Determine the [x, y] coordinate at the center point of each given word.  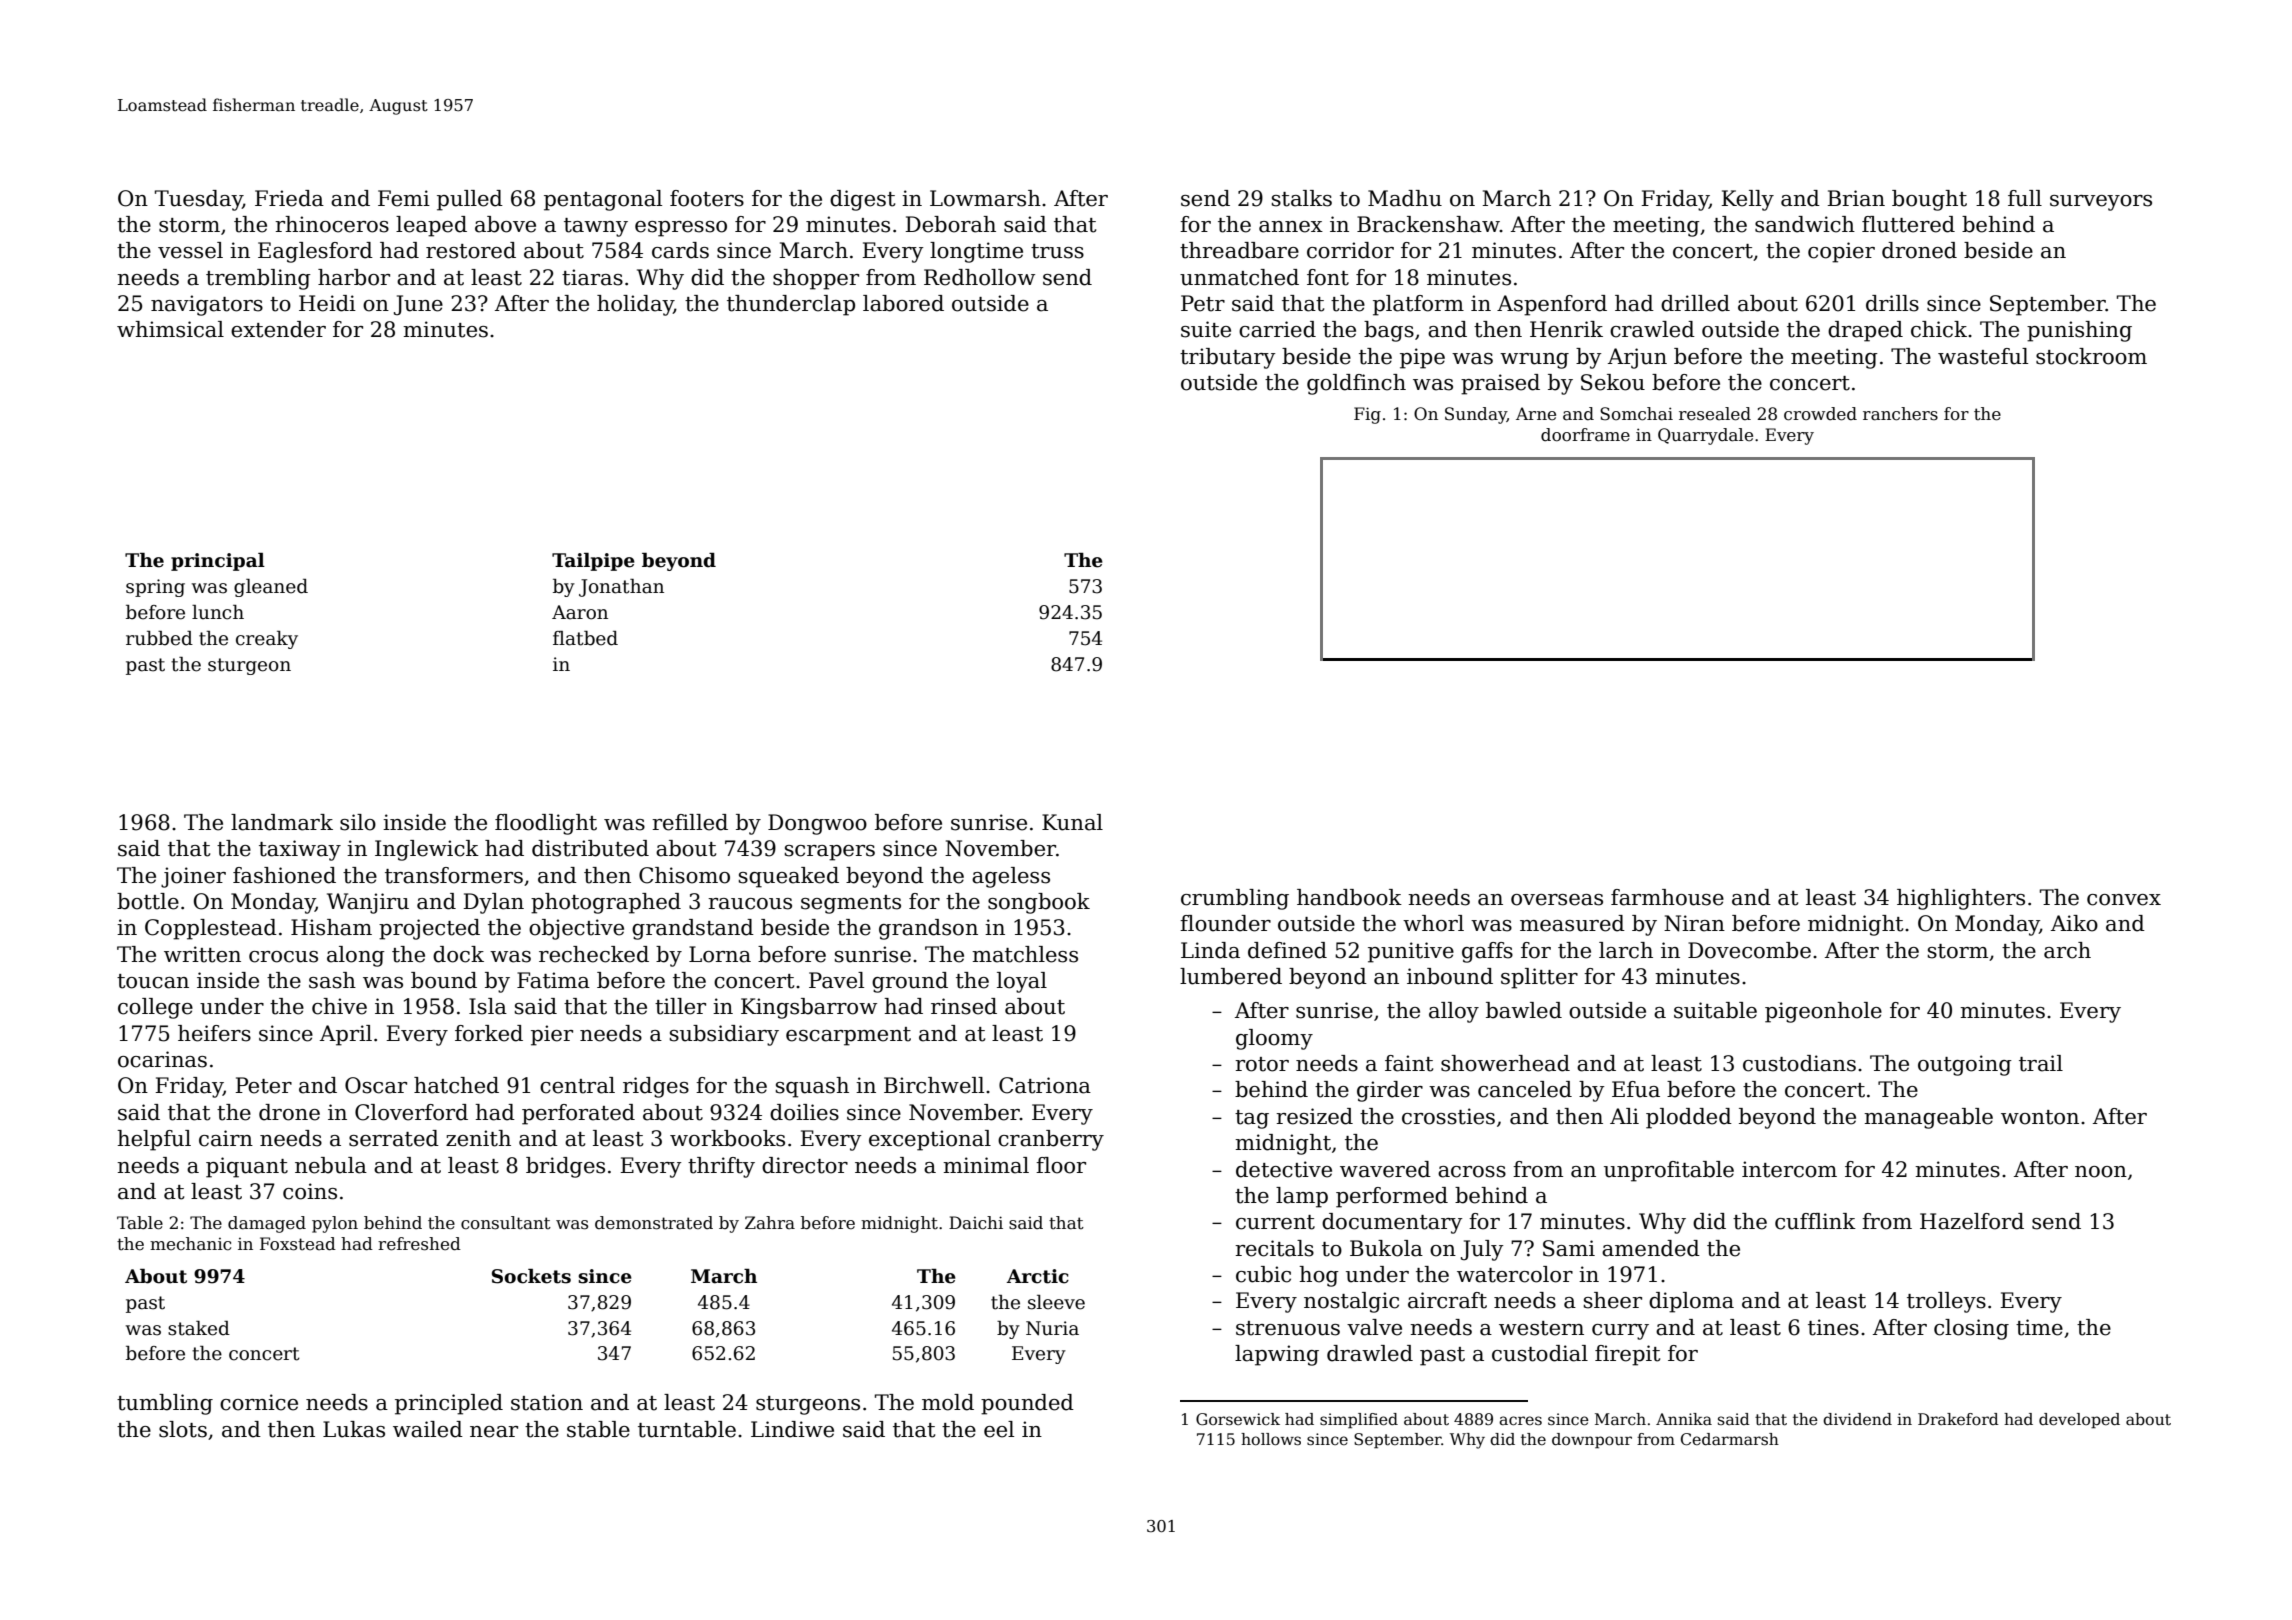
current [1275, 1222]
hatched [456, 1085]
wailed [428, 1429]
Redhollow [979, 277]
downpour [1592, 1441]
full [2025, 198]
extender [278, 329]
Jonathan [621, 588]
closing [1971, 1329]
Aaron [580, 612]
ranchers [1900, 414]
